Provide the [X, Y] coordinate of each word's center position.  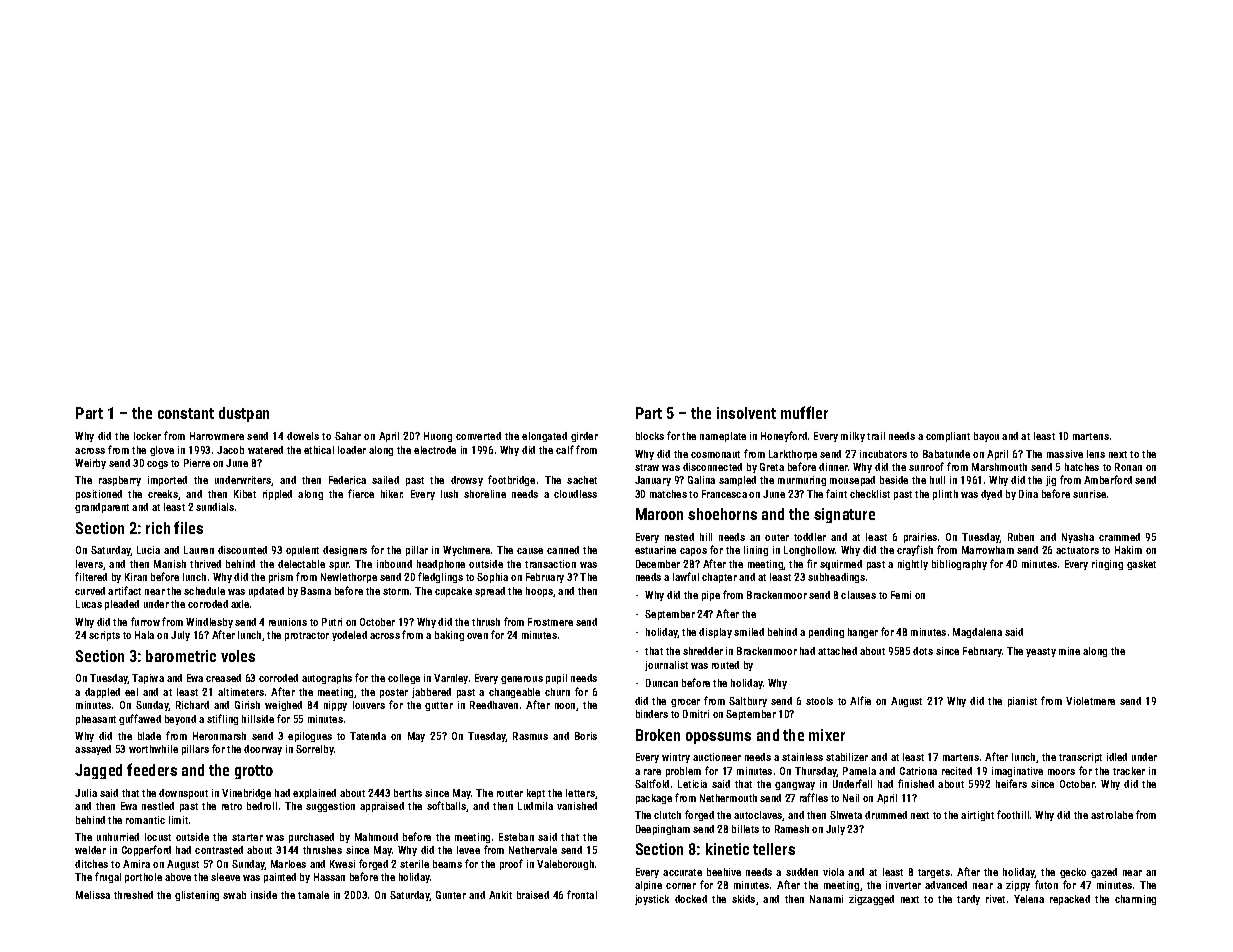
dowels [303, 436]
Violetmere [1090, 701]
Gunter [451, 895]
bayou [986, 437]
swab [234, 895]
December [658, 564]
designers [345, 551]
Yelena [1029, 899]
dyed [991, 495]
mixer [827, 735]
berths [408, 793]
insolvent [746, 413]
